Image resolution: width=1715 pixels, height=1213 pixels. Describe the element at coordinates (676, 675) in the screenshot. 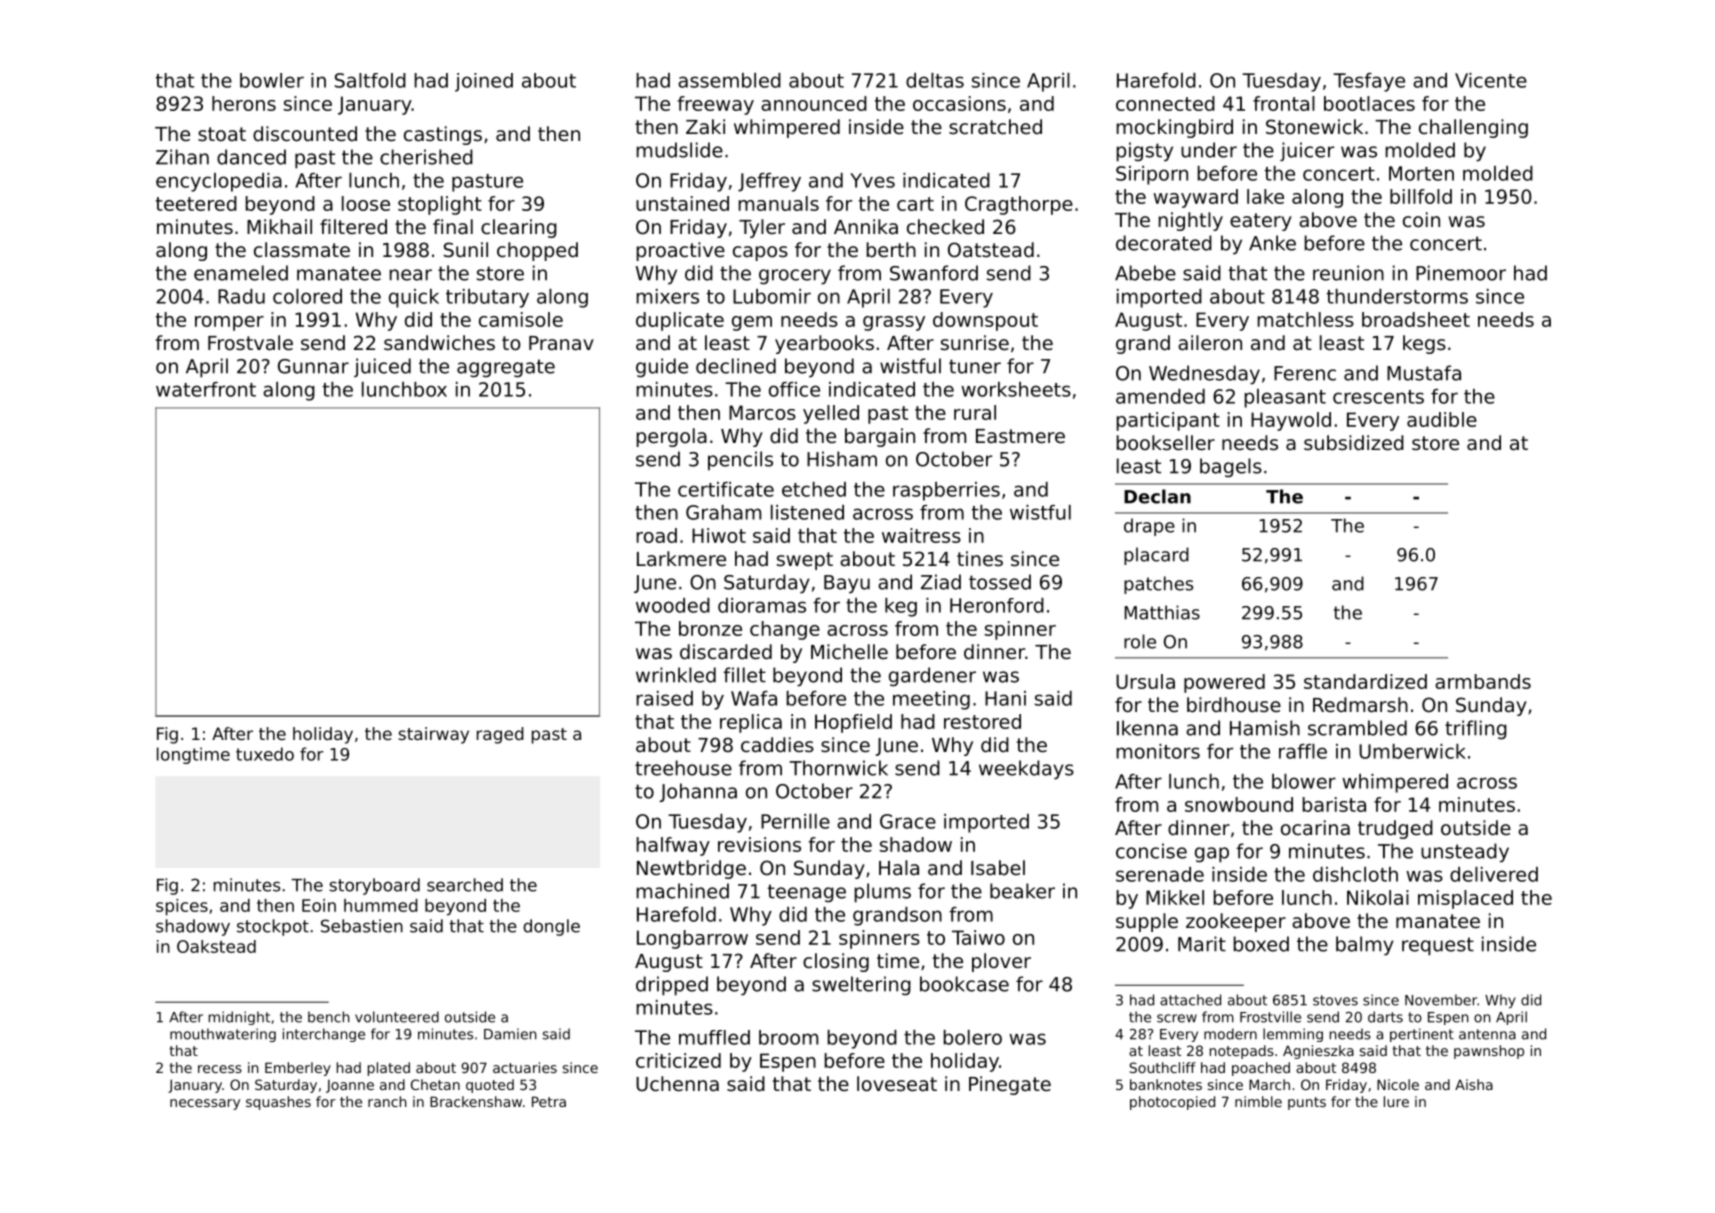

I see `wrinkled` at that location.
